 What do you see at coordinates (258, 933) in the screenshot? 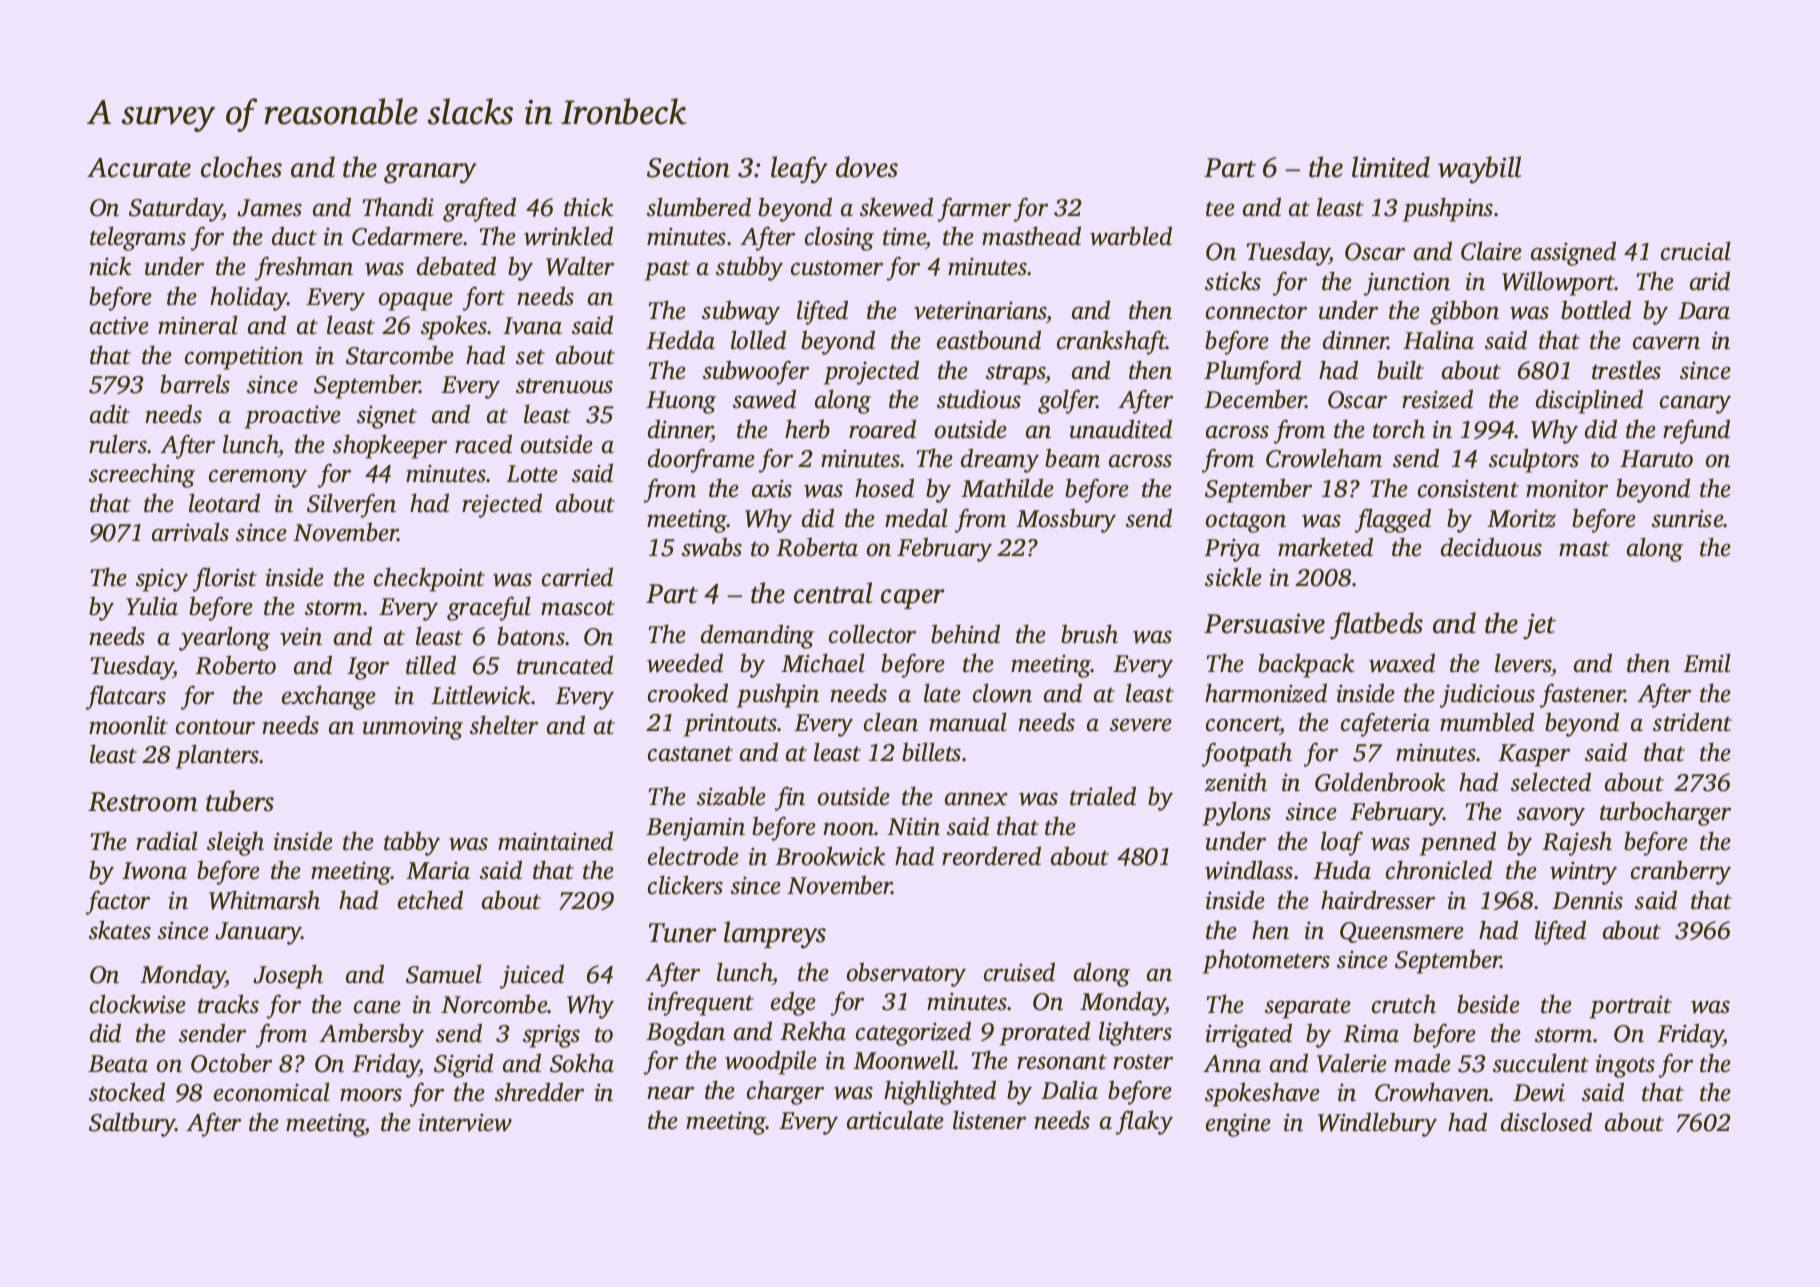
I see `January` at bounding box center [258, 933].
